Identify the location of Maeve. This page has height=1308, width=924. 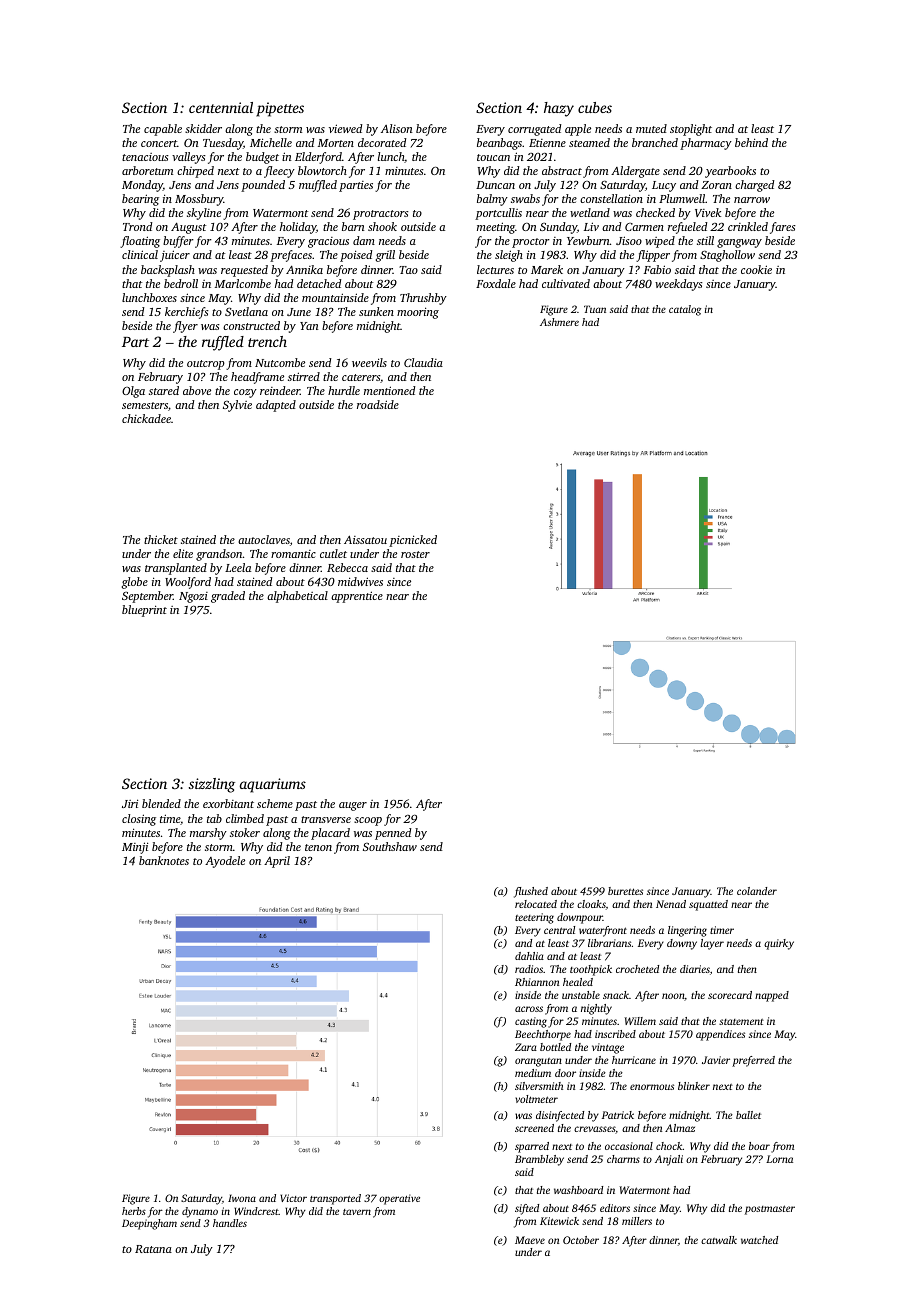
(530, 1240).
